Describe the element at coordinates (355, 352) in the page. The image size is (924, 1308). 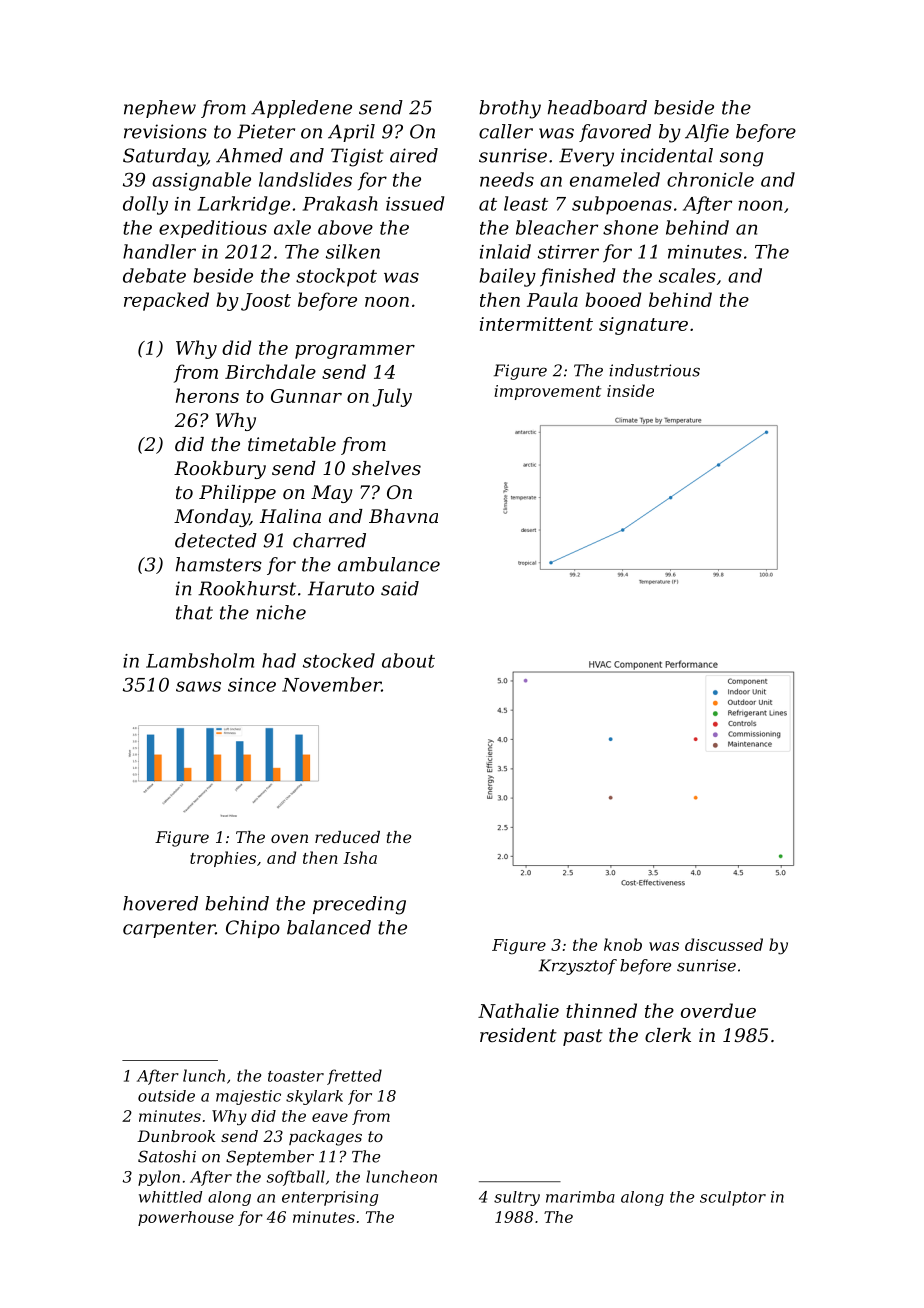
I see `programmer` at that location.
